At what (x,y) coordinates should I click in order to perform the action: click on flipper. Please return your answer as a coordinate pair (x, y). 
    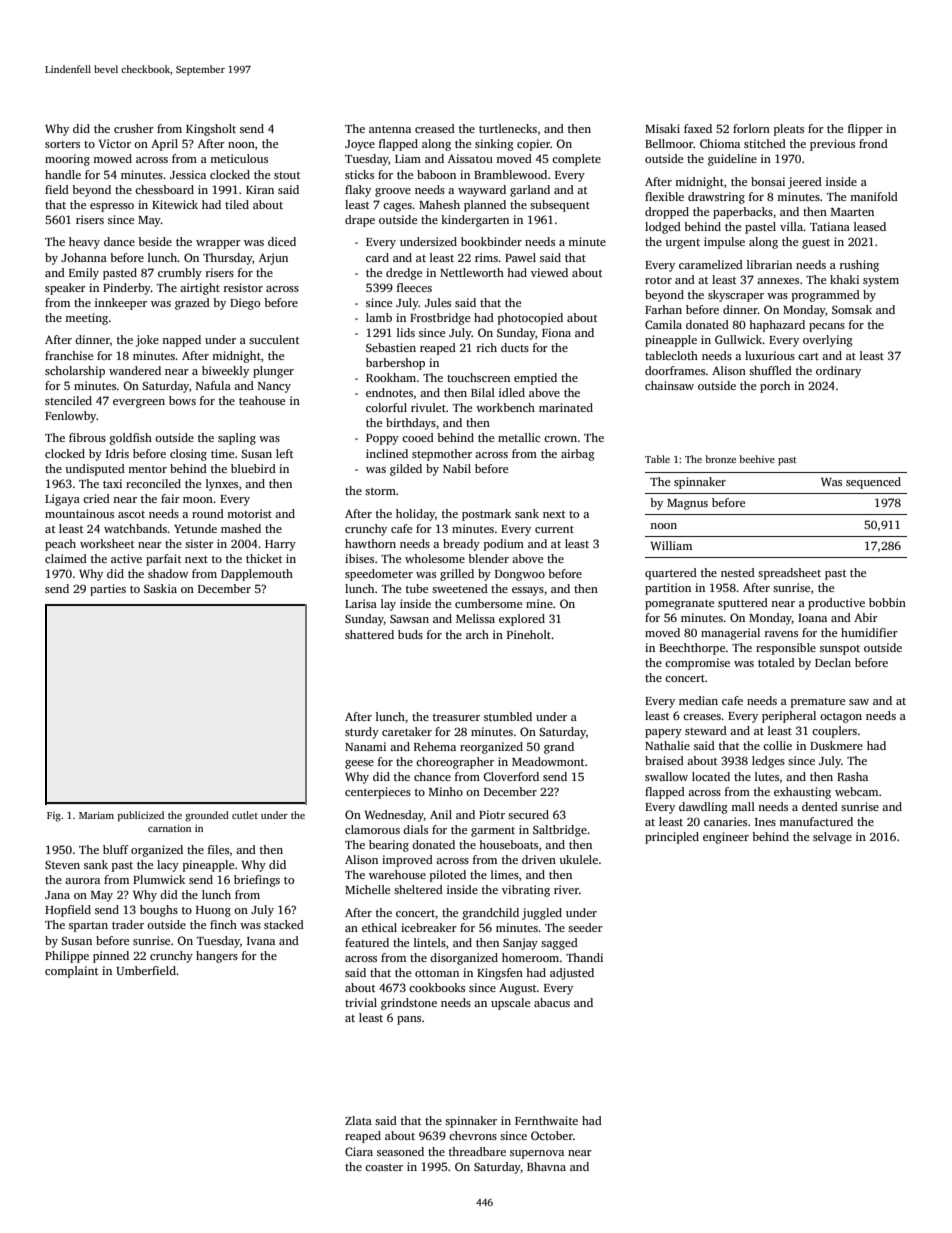
    Looking at the image, I should click on (865, 130).
